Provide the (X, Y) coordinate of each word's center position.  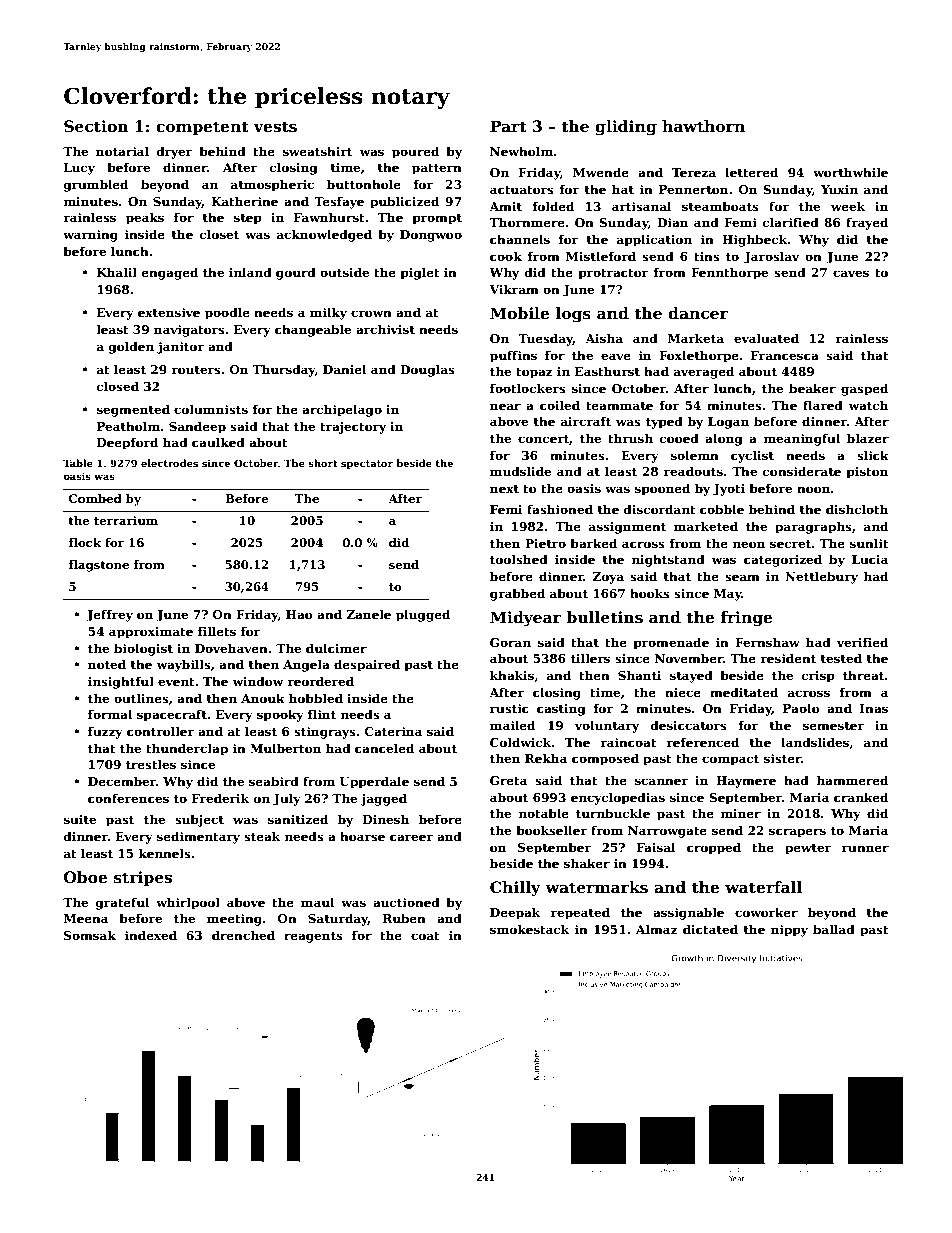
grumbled (96, 185)
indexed (150, 935)
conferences (128, 798)
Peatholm (128, 426)
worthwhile (850, 172)
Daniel (345, 369)
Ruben (404, 918)
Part (508, 126)
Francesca (785, 355)
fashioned (560, 509)
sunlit (869, 543)
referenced (702, 742)
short (323, 463)
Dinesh (386, 819)
